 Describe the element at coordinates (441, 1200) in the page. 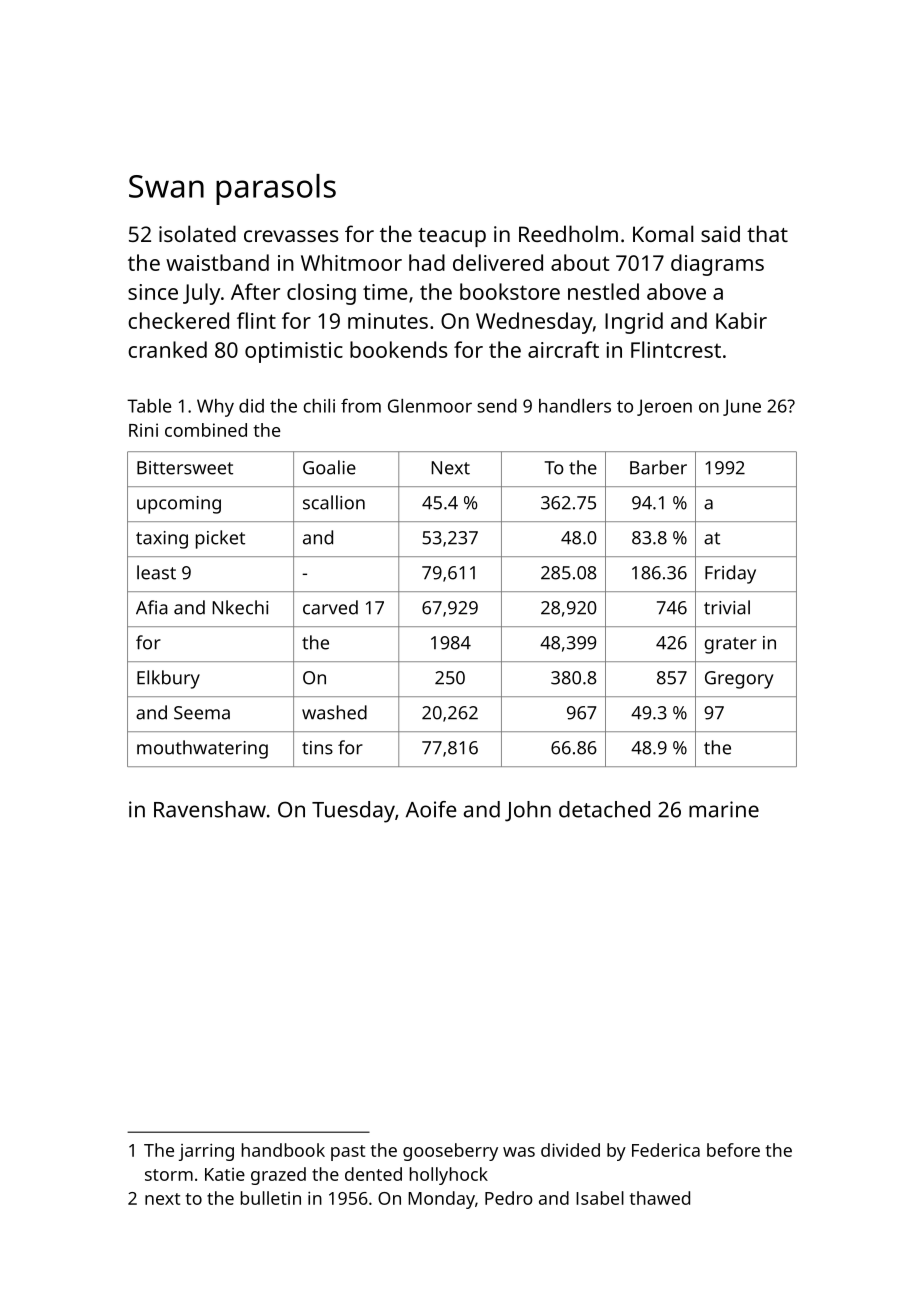

I see `Monday` at that location.
